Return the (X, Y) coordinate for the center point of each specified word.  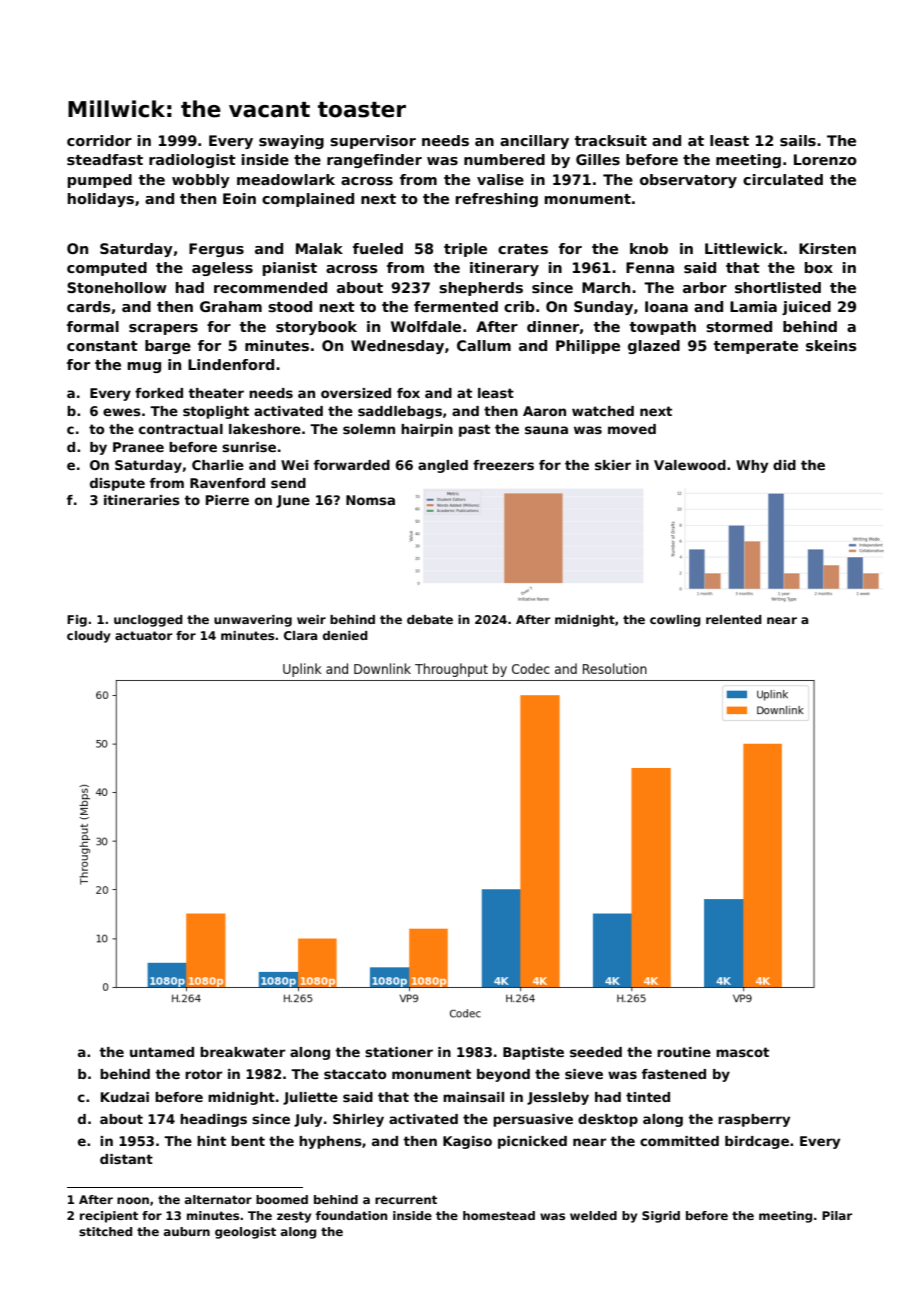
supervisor (373, 142)
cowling (675, 621)
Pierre (227, 500)
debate (430, 619)
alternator (218, 1199)
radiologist (192, 161)
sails (798, 140)
